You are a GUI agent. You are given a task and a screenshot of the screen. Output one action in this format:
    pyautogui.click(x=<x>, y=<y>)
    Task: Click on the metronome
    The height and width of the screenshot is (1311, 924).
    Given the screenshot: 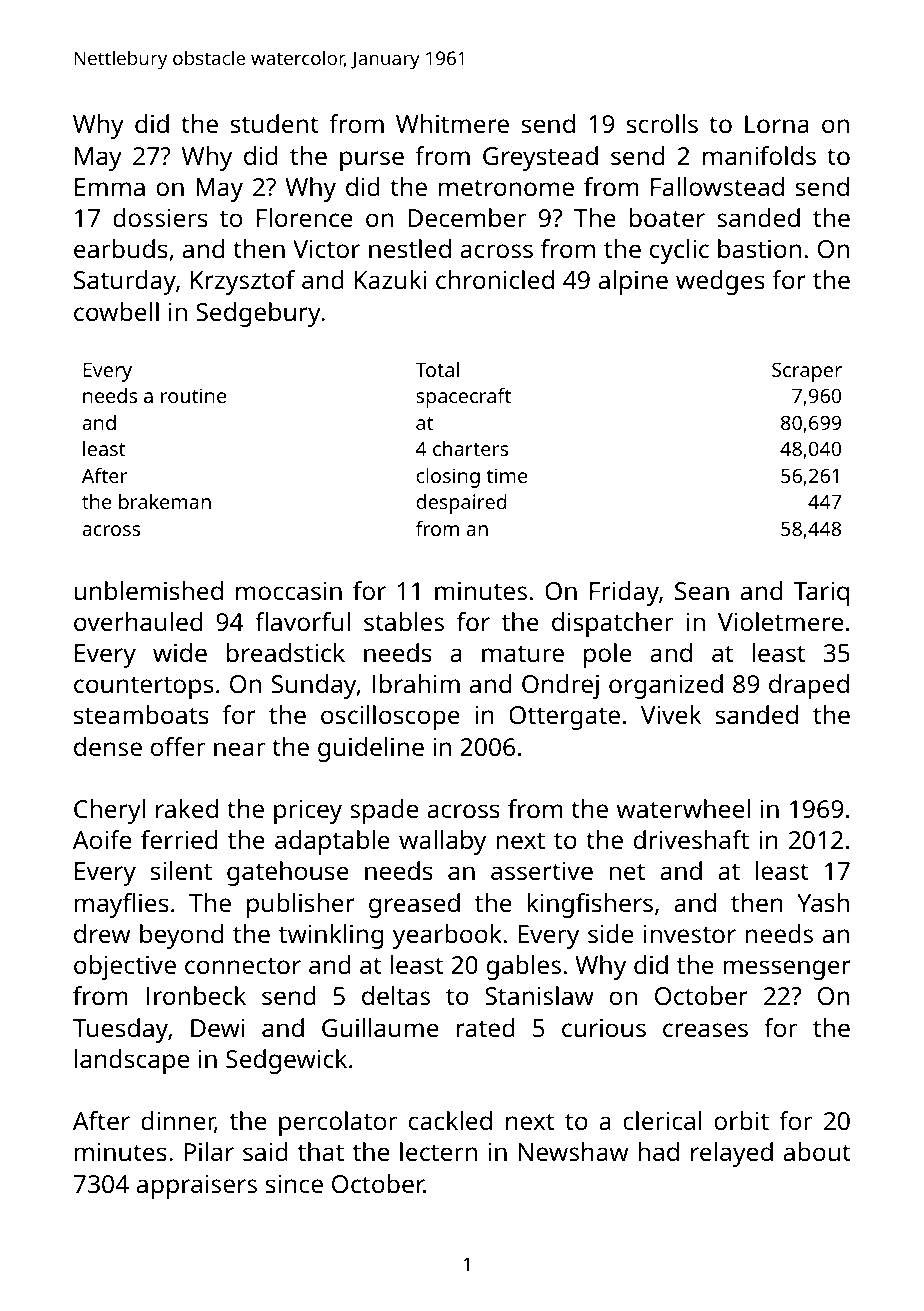 What is the action you would take?
    pyautogui.click(x=506, y=187)
